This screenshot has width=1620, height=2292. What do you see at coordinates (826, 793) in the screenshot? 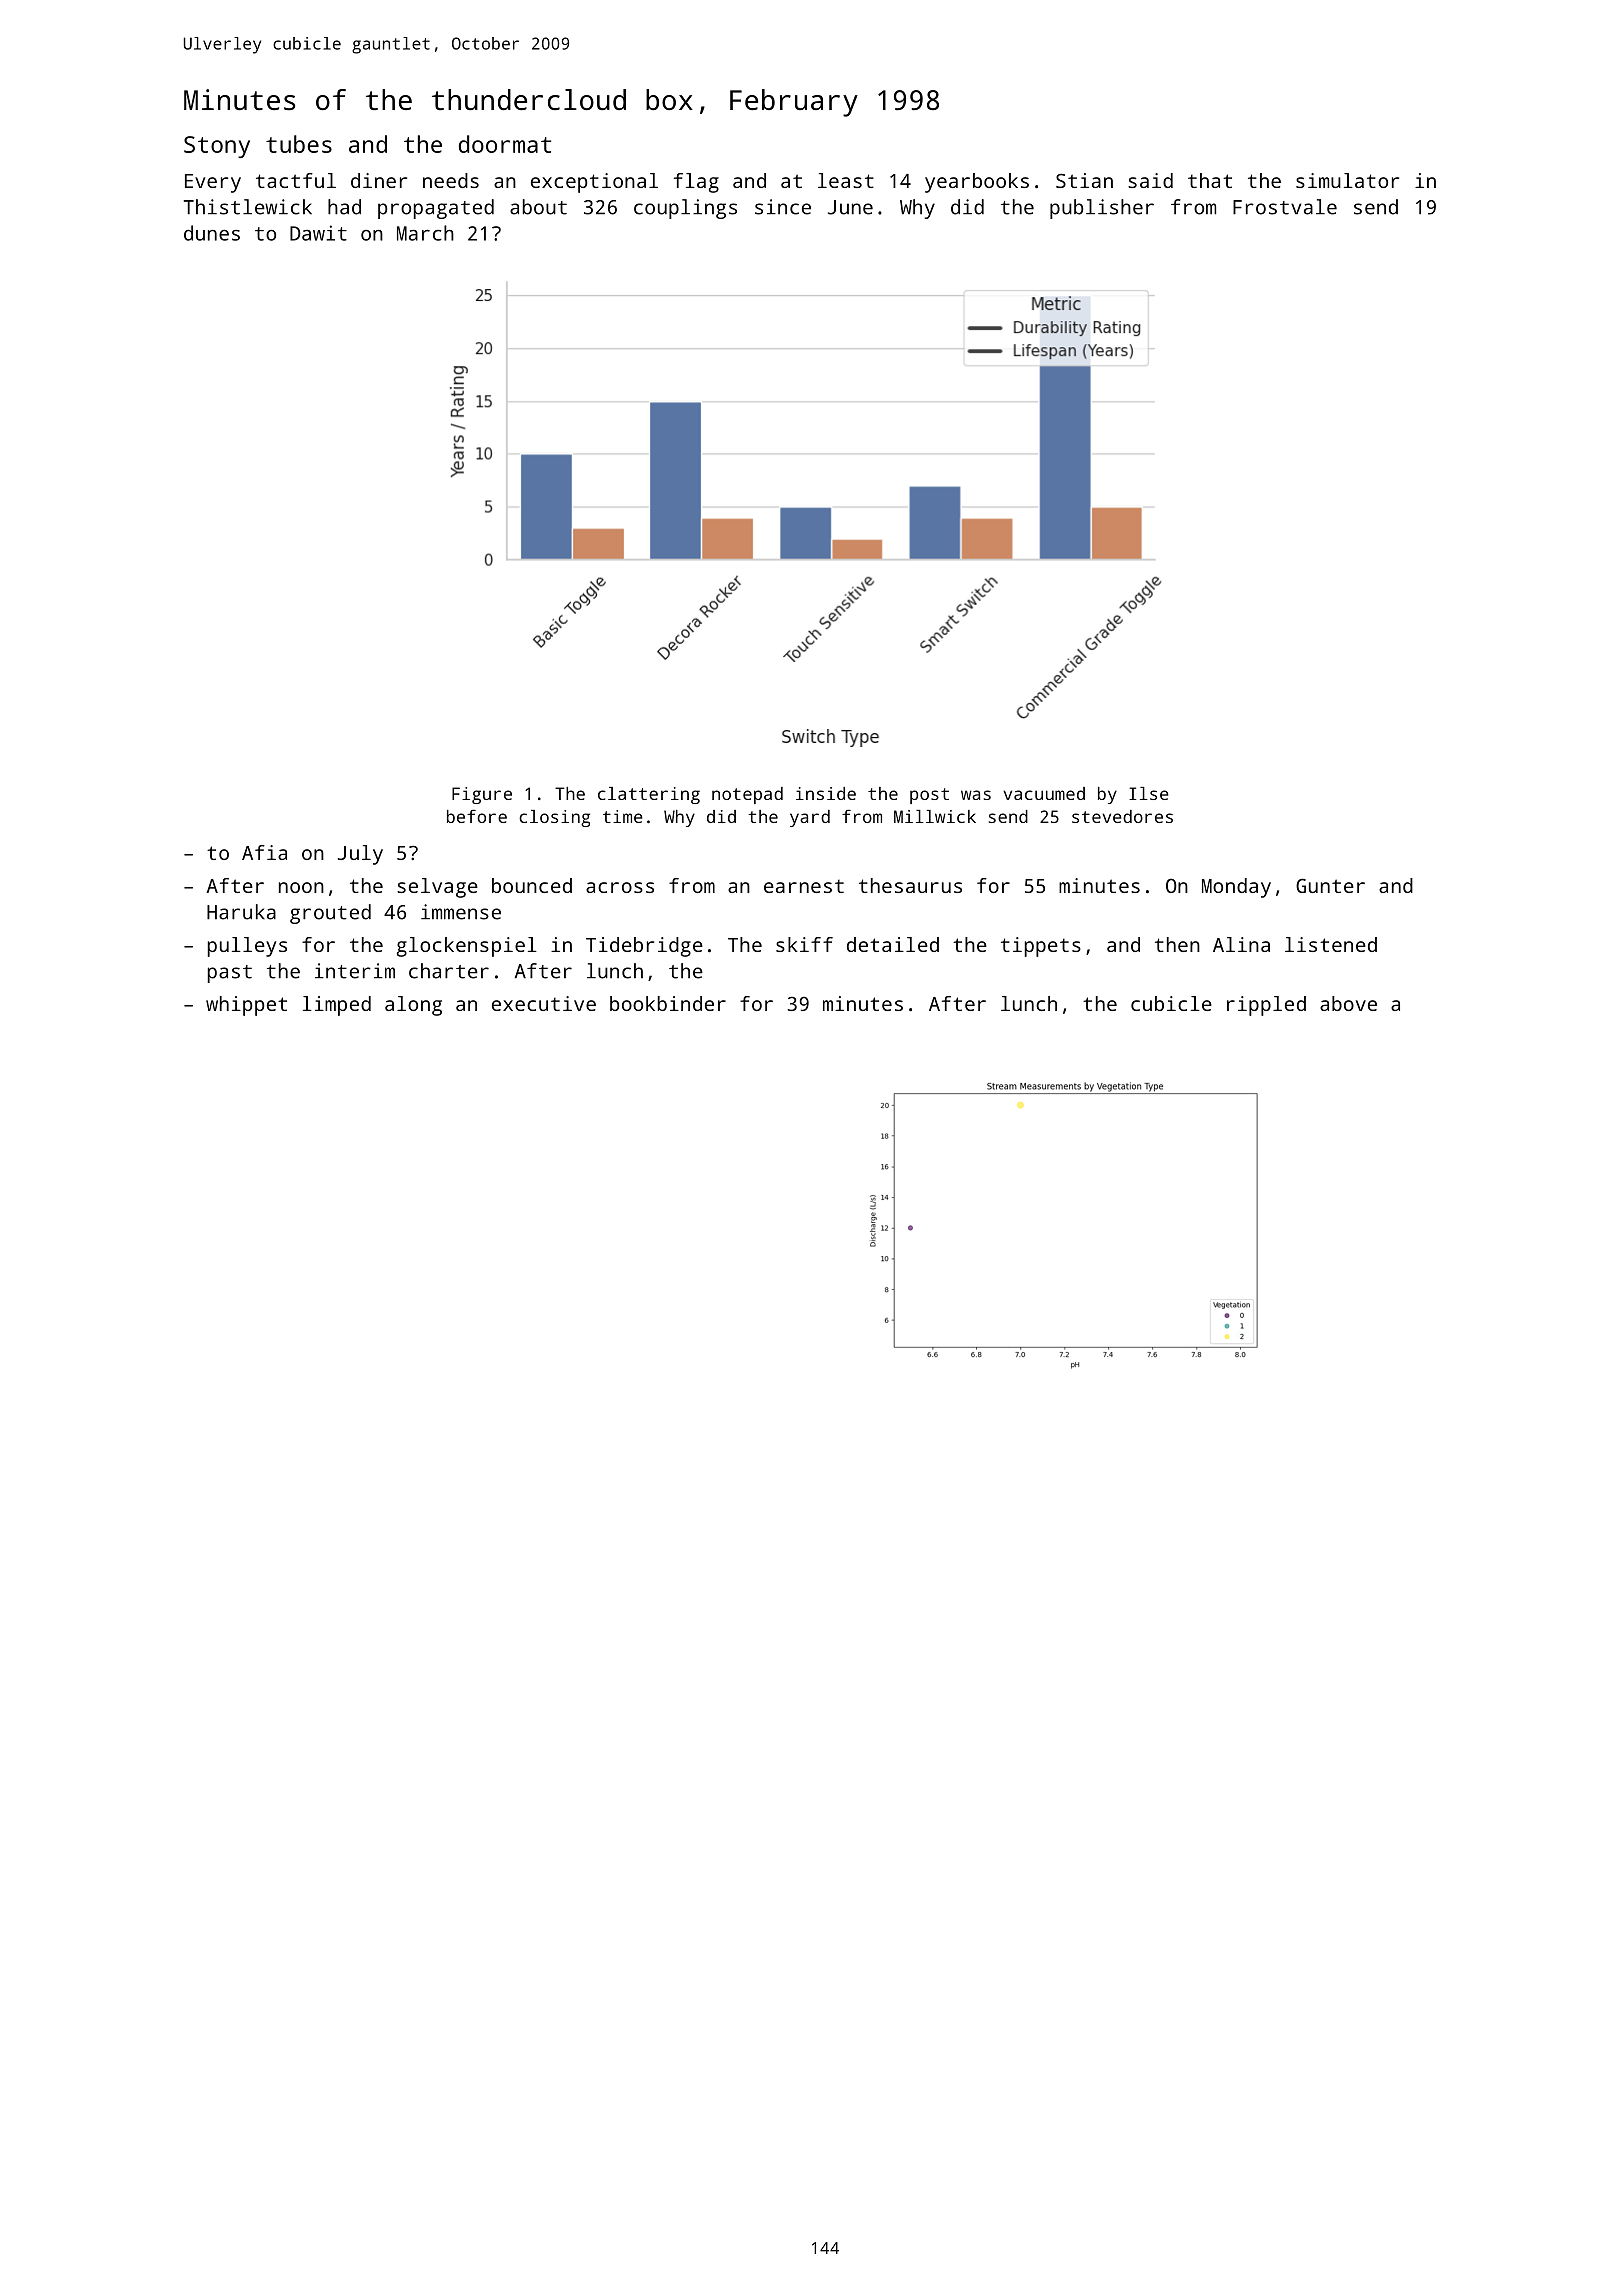
I see `inside` at bounding box center [826, 793].
